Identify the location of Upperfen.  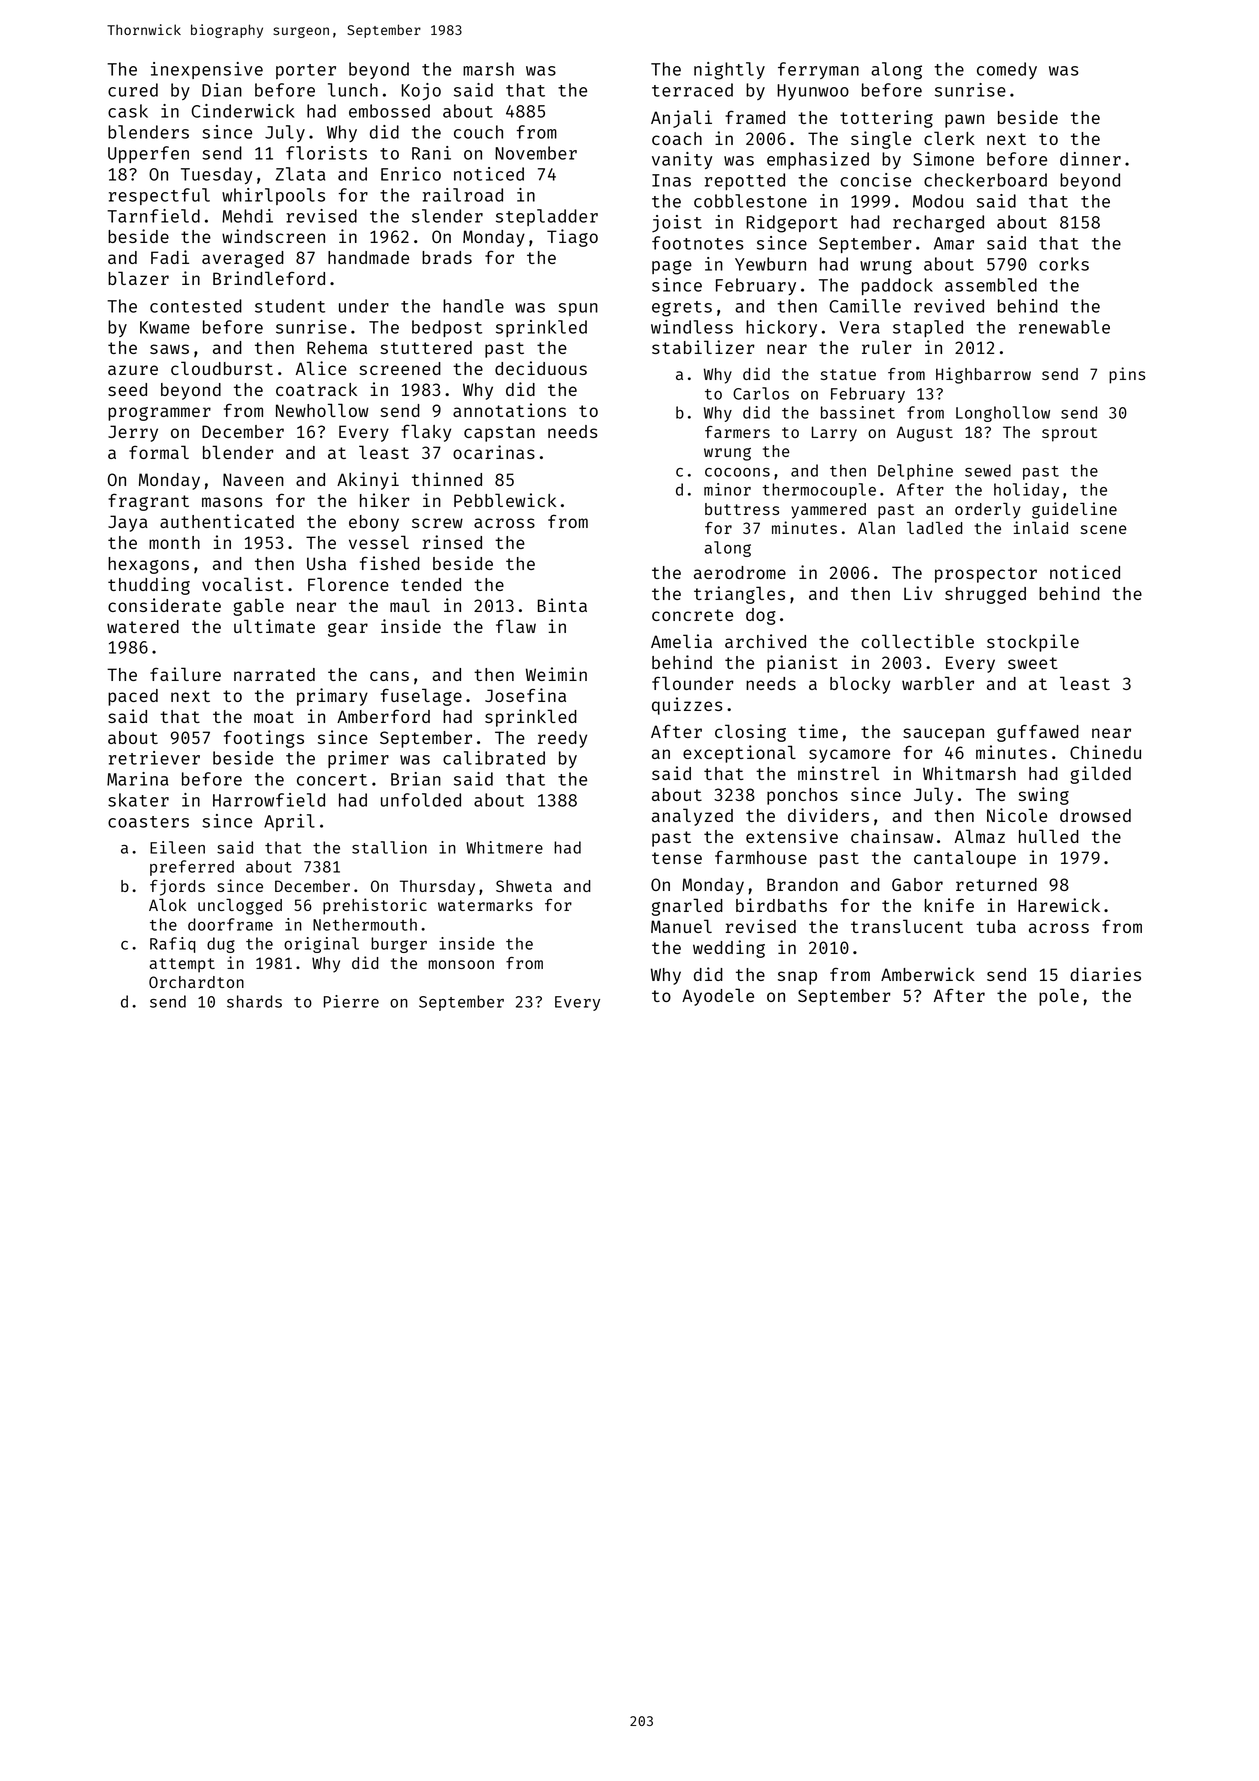
(148, 154).
